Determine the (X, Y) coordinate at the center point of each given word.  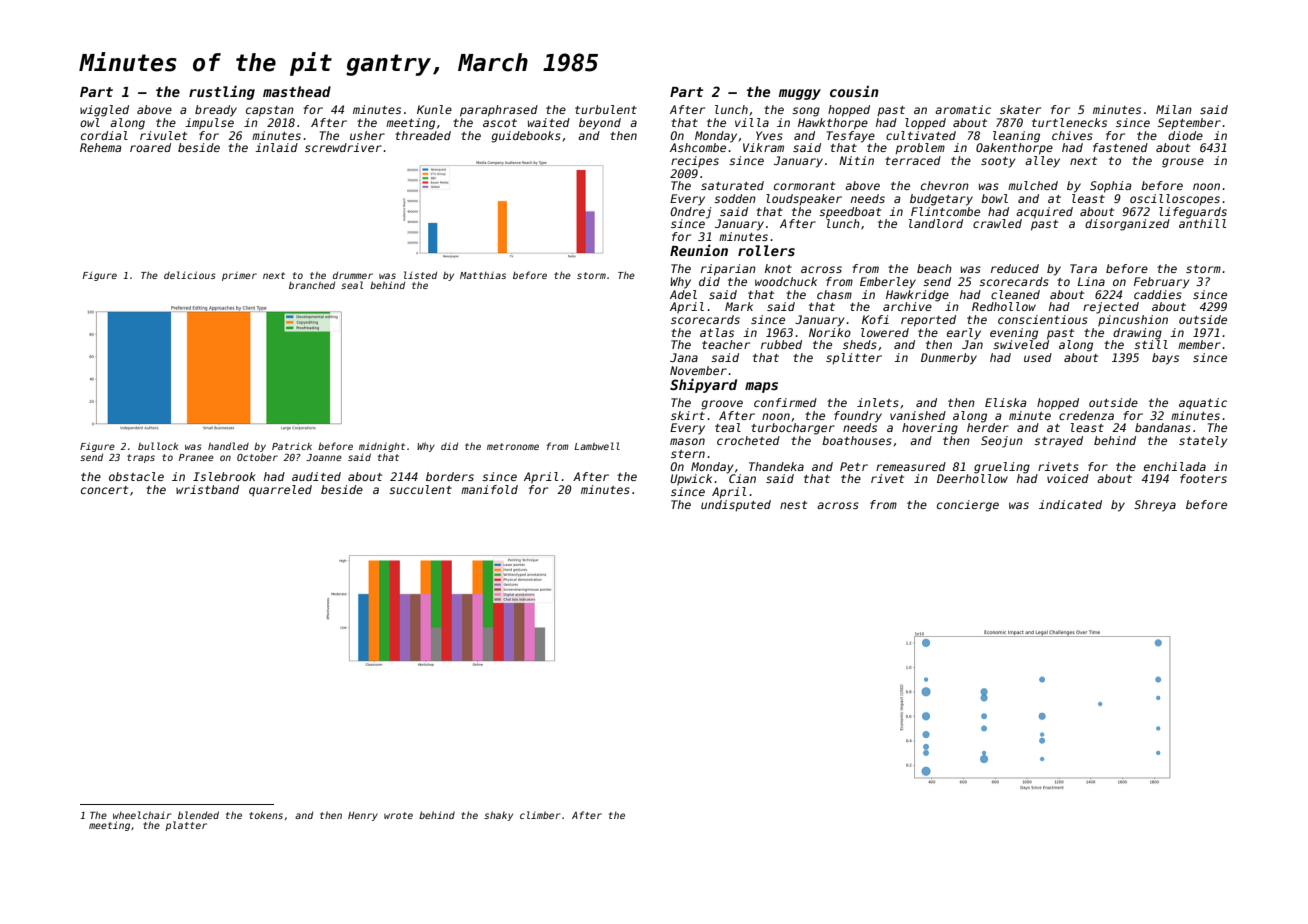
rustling (222, 92)
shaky (498, 816)
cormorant (804, 186)
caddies (1158, 294)
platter (186, 826)
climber (540, 815)
